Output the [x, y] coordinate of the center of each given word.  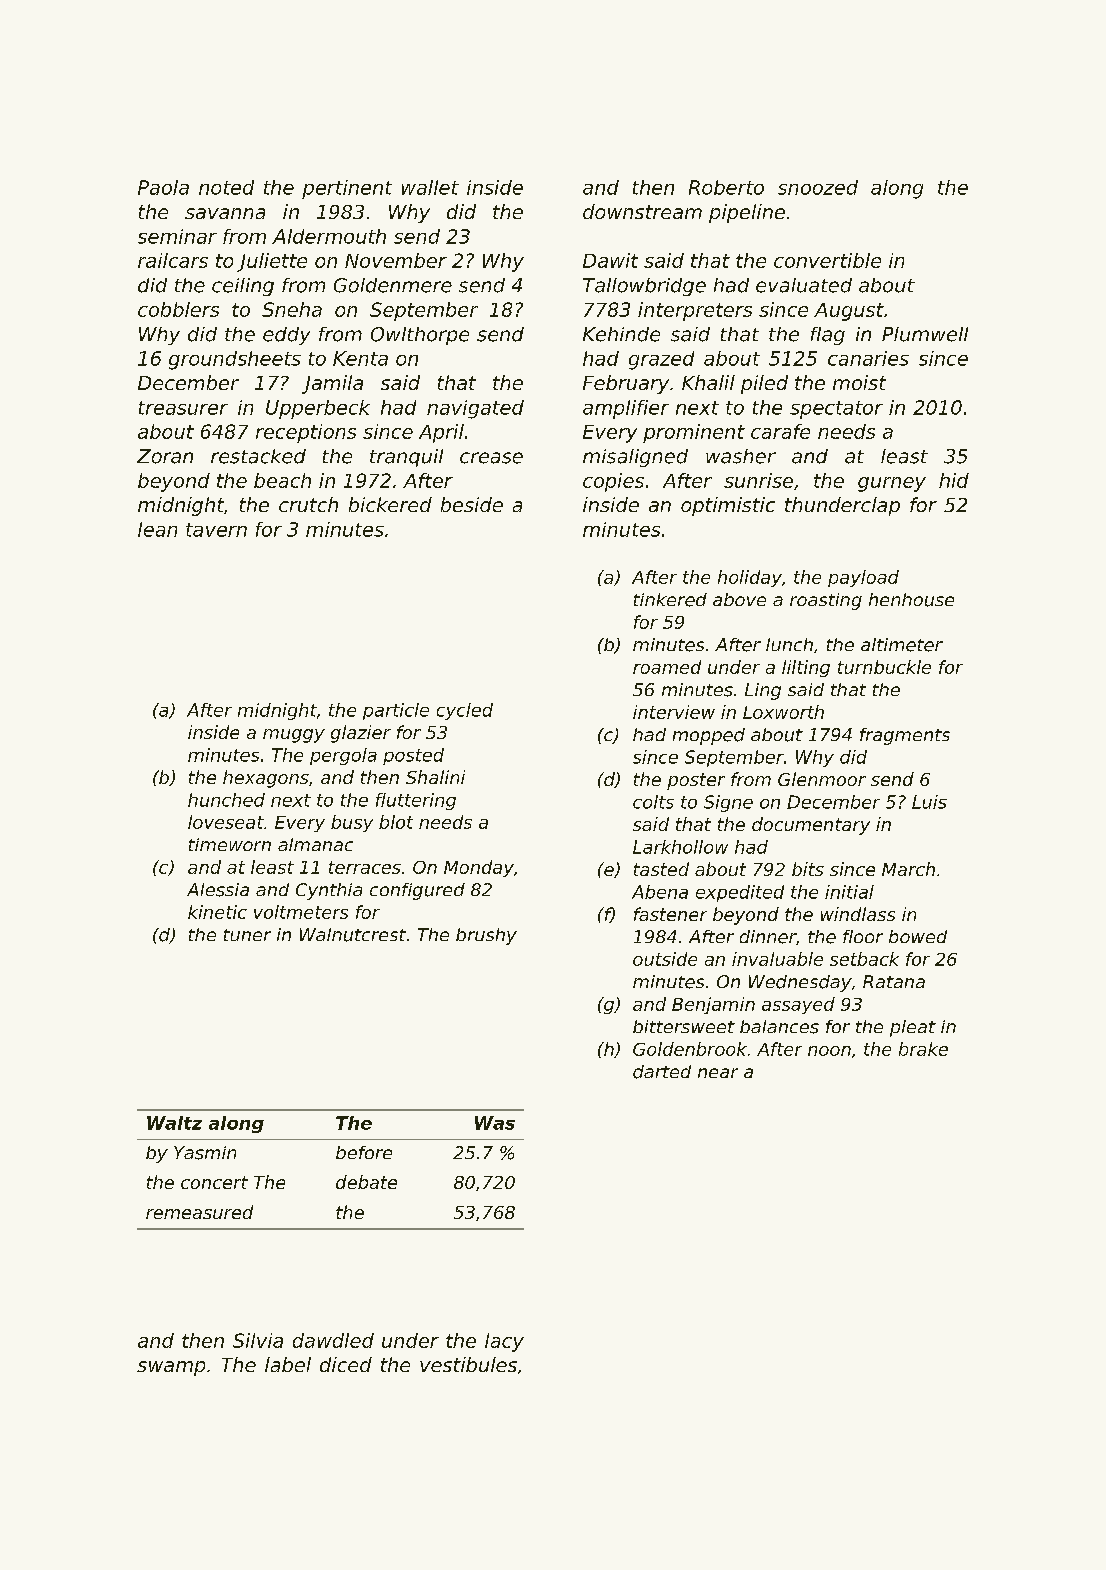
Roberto [726, 187]
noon [829, 1051]
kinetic [217, 912]
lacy [504, 1342]
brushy [486, 936]
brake [923, 1049]
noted [226, 187]
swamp [171, 1368]
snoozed [818, 187]
